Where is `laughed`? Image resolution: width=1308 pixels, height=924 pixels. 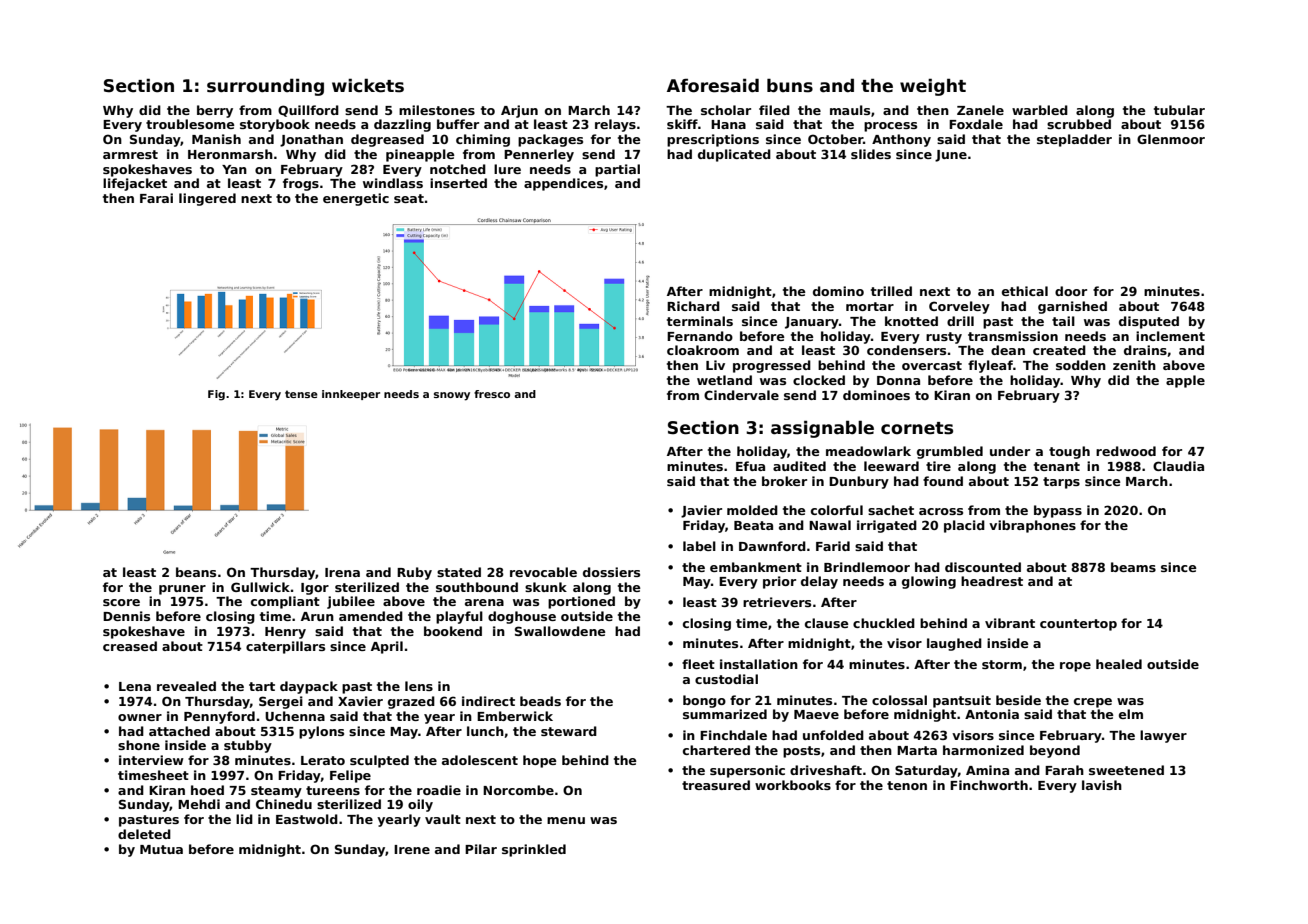 laughed is located at coordinates (954, 644).
